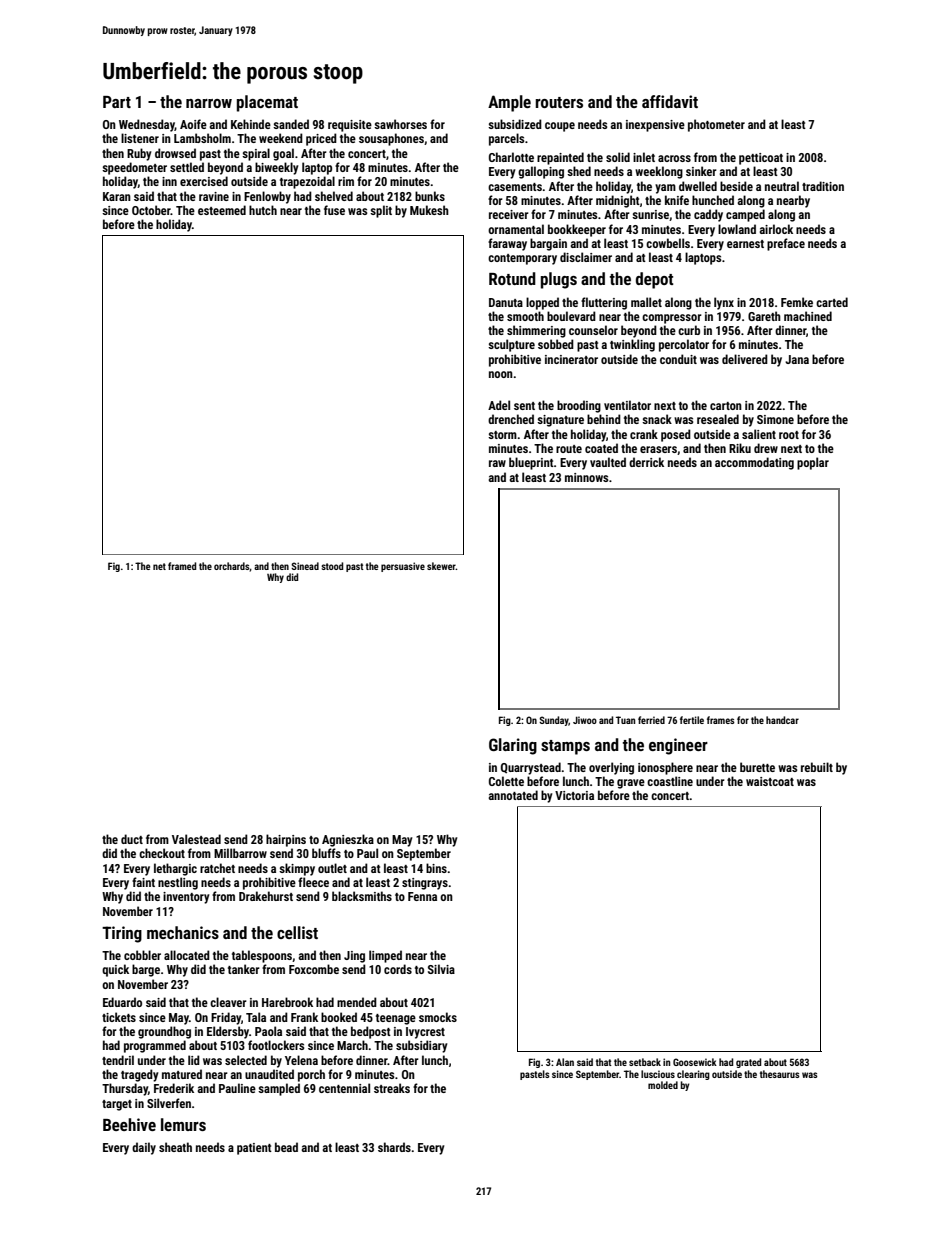  Describe the element at coordinates (159, 566) in the document. I see `net` at that location.
